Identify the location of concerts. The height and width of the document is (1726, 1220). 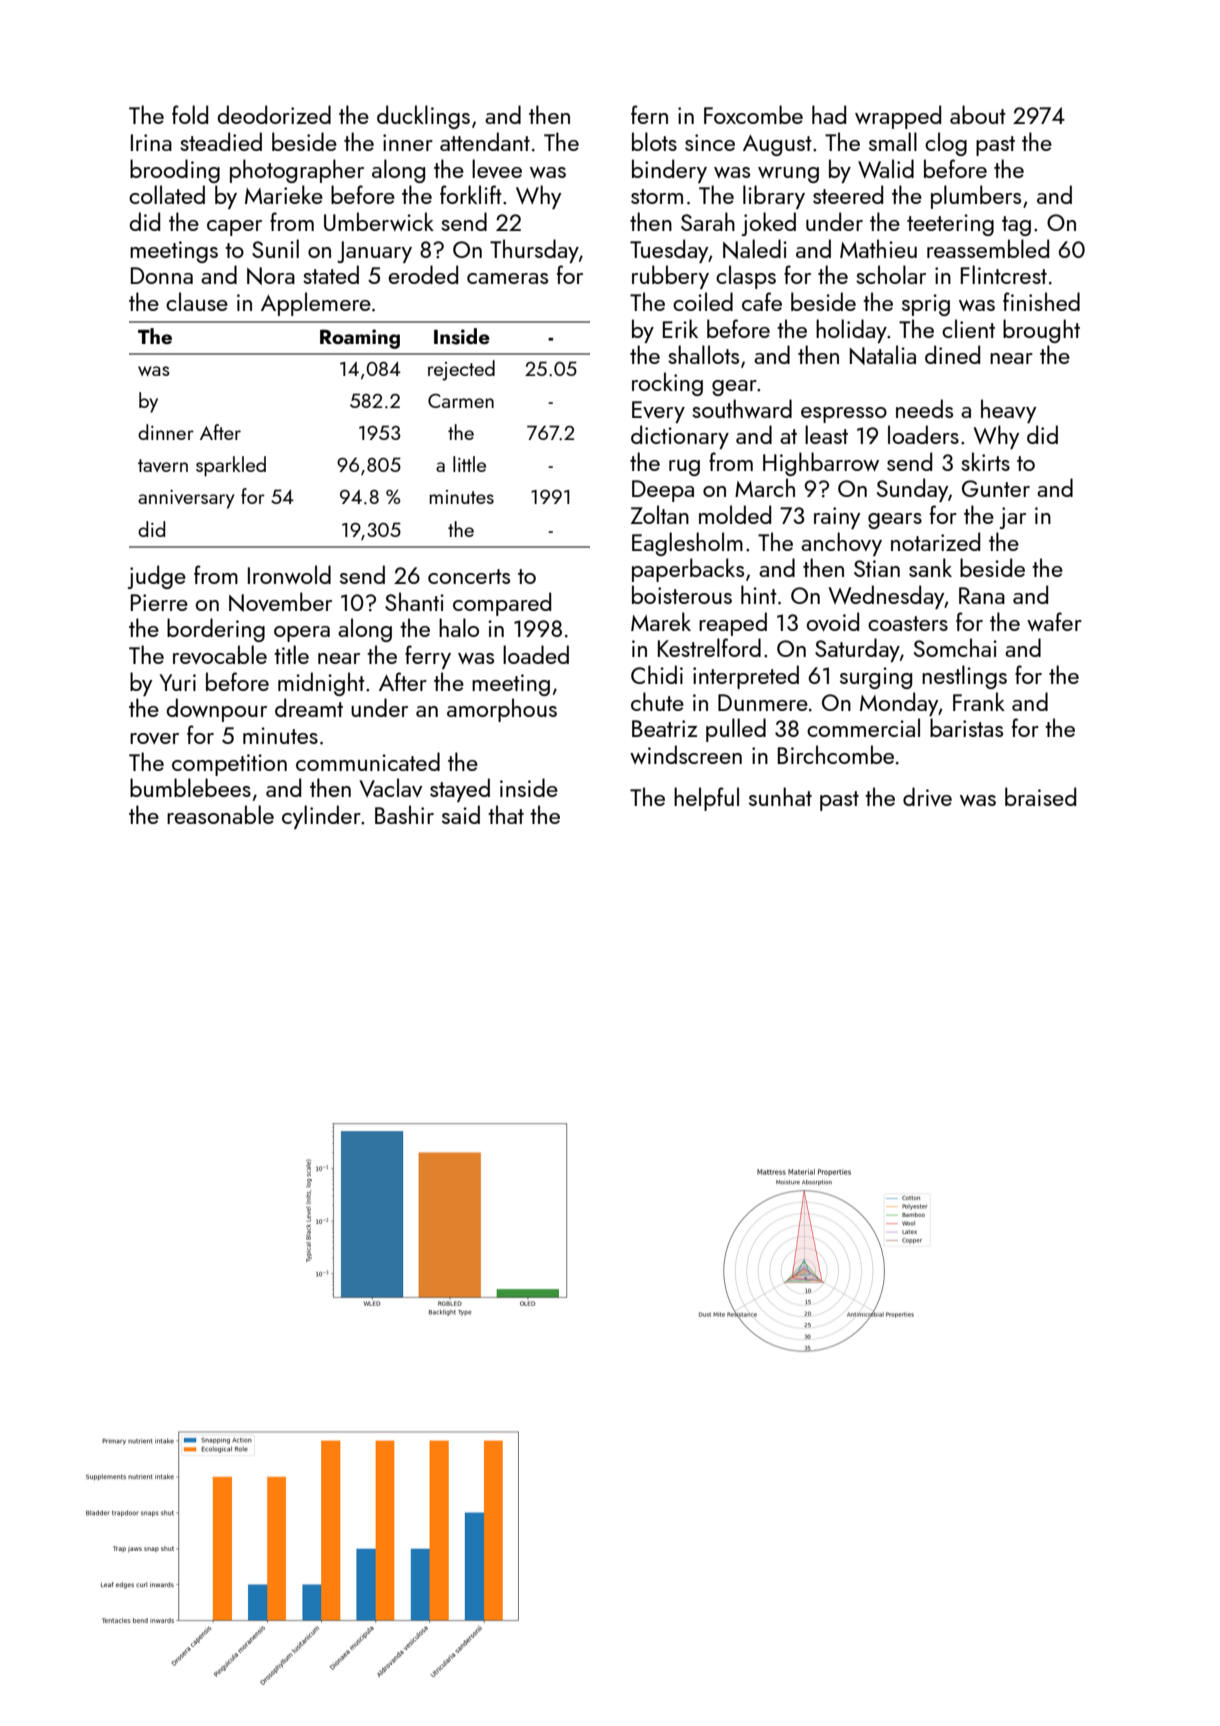
(469, 576).
